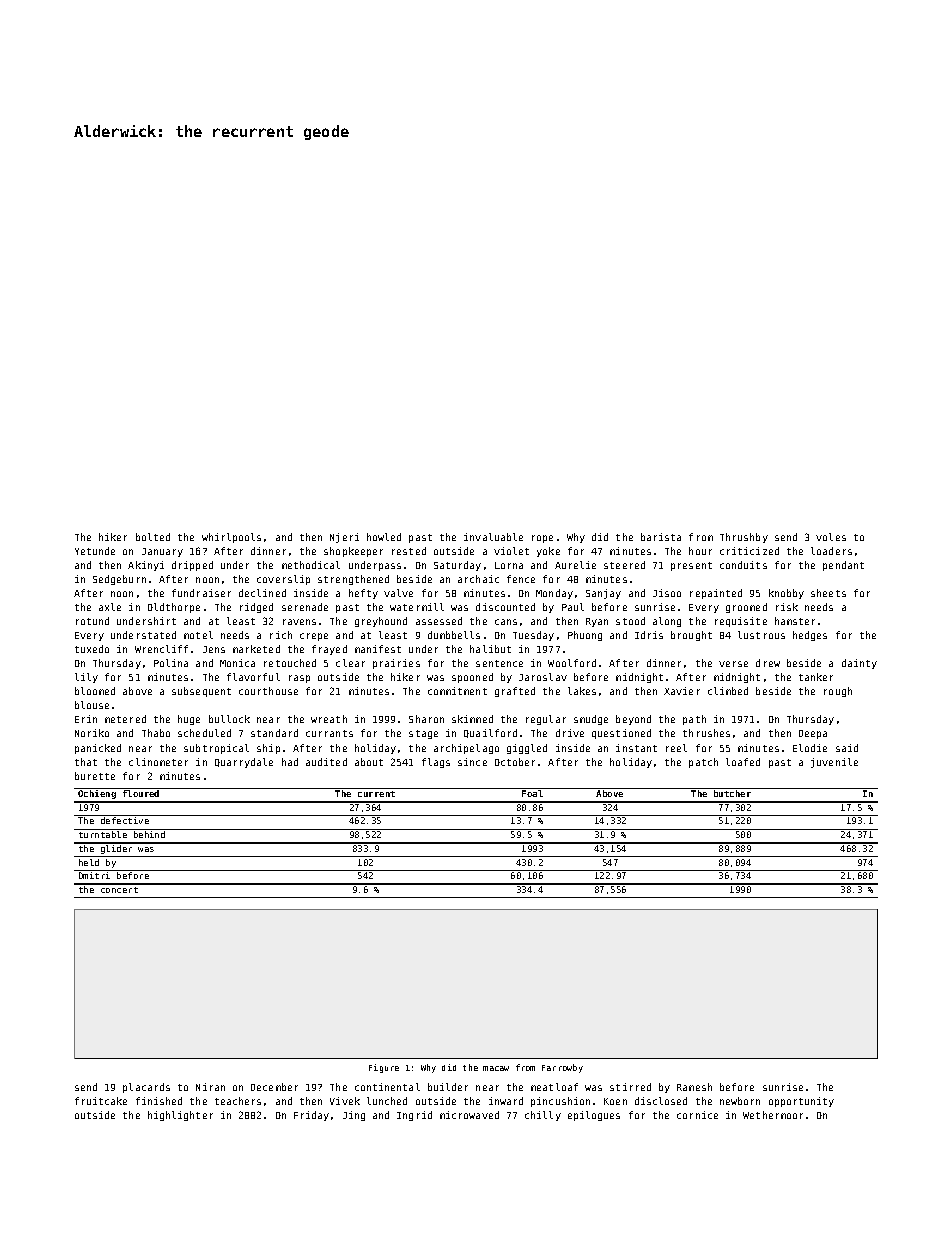 The width and height of the image is (952, 1233). Describe the element at coordinates (761, 635) in the image. I see `lustrous` at that location.
